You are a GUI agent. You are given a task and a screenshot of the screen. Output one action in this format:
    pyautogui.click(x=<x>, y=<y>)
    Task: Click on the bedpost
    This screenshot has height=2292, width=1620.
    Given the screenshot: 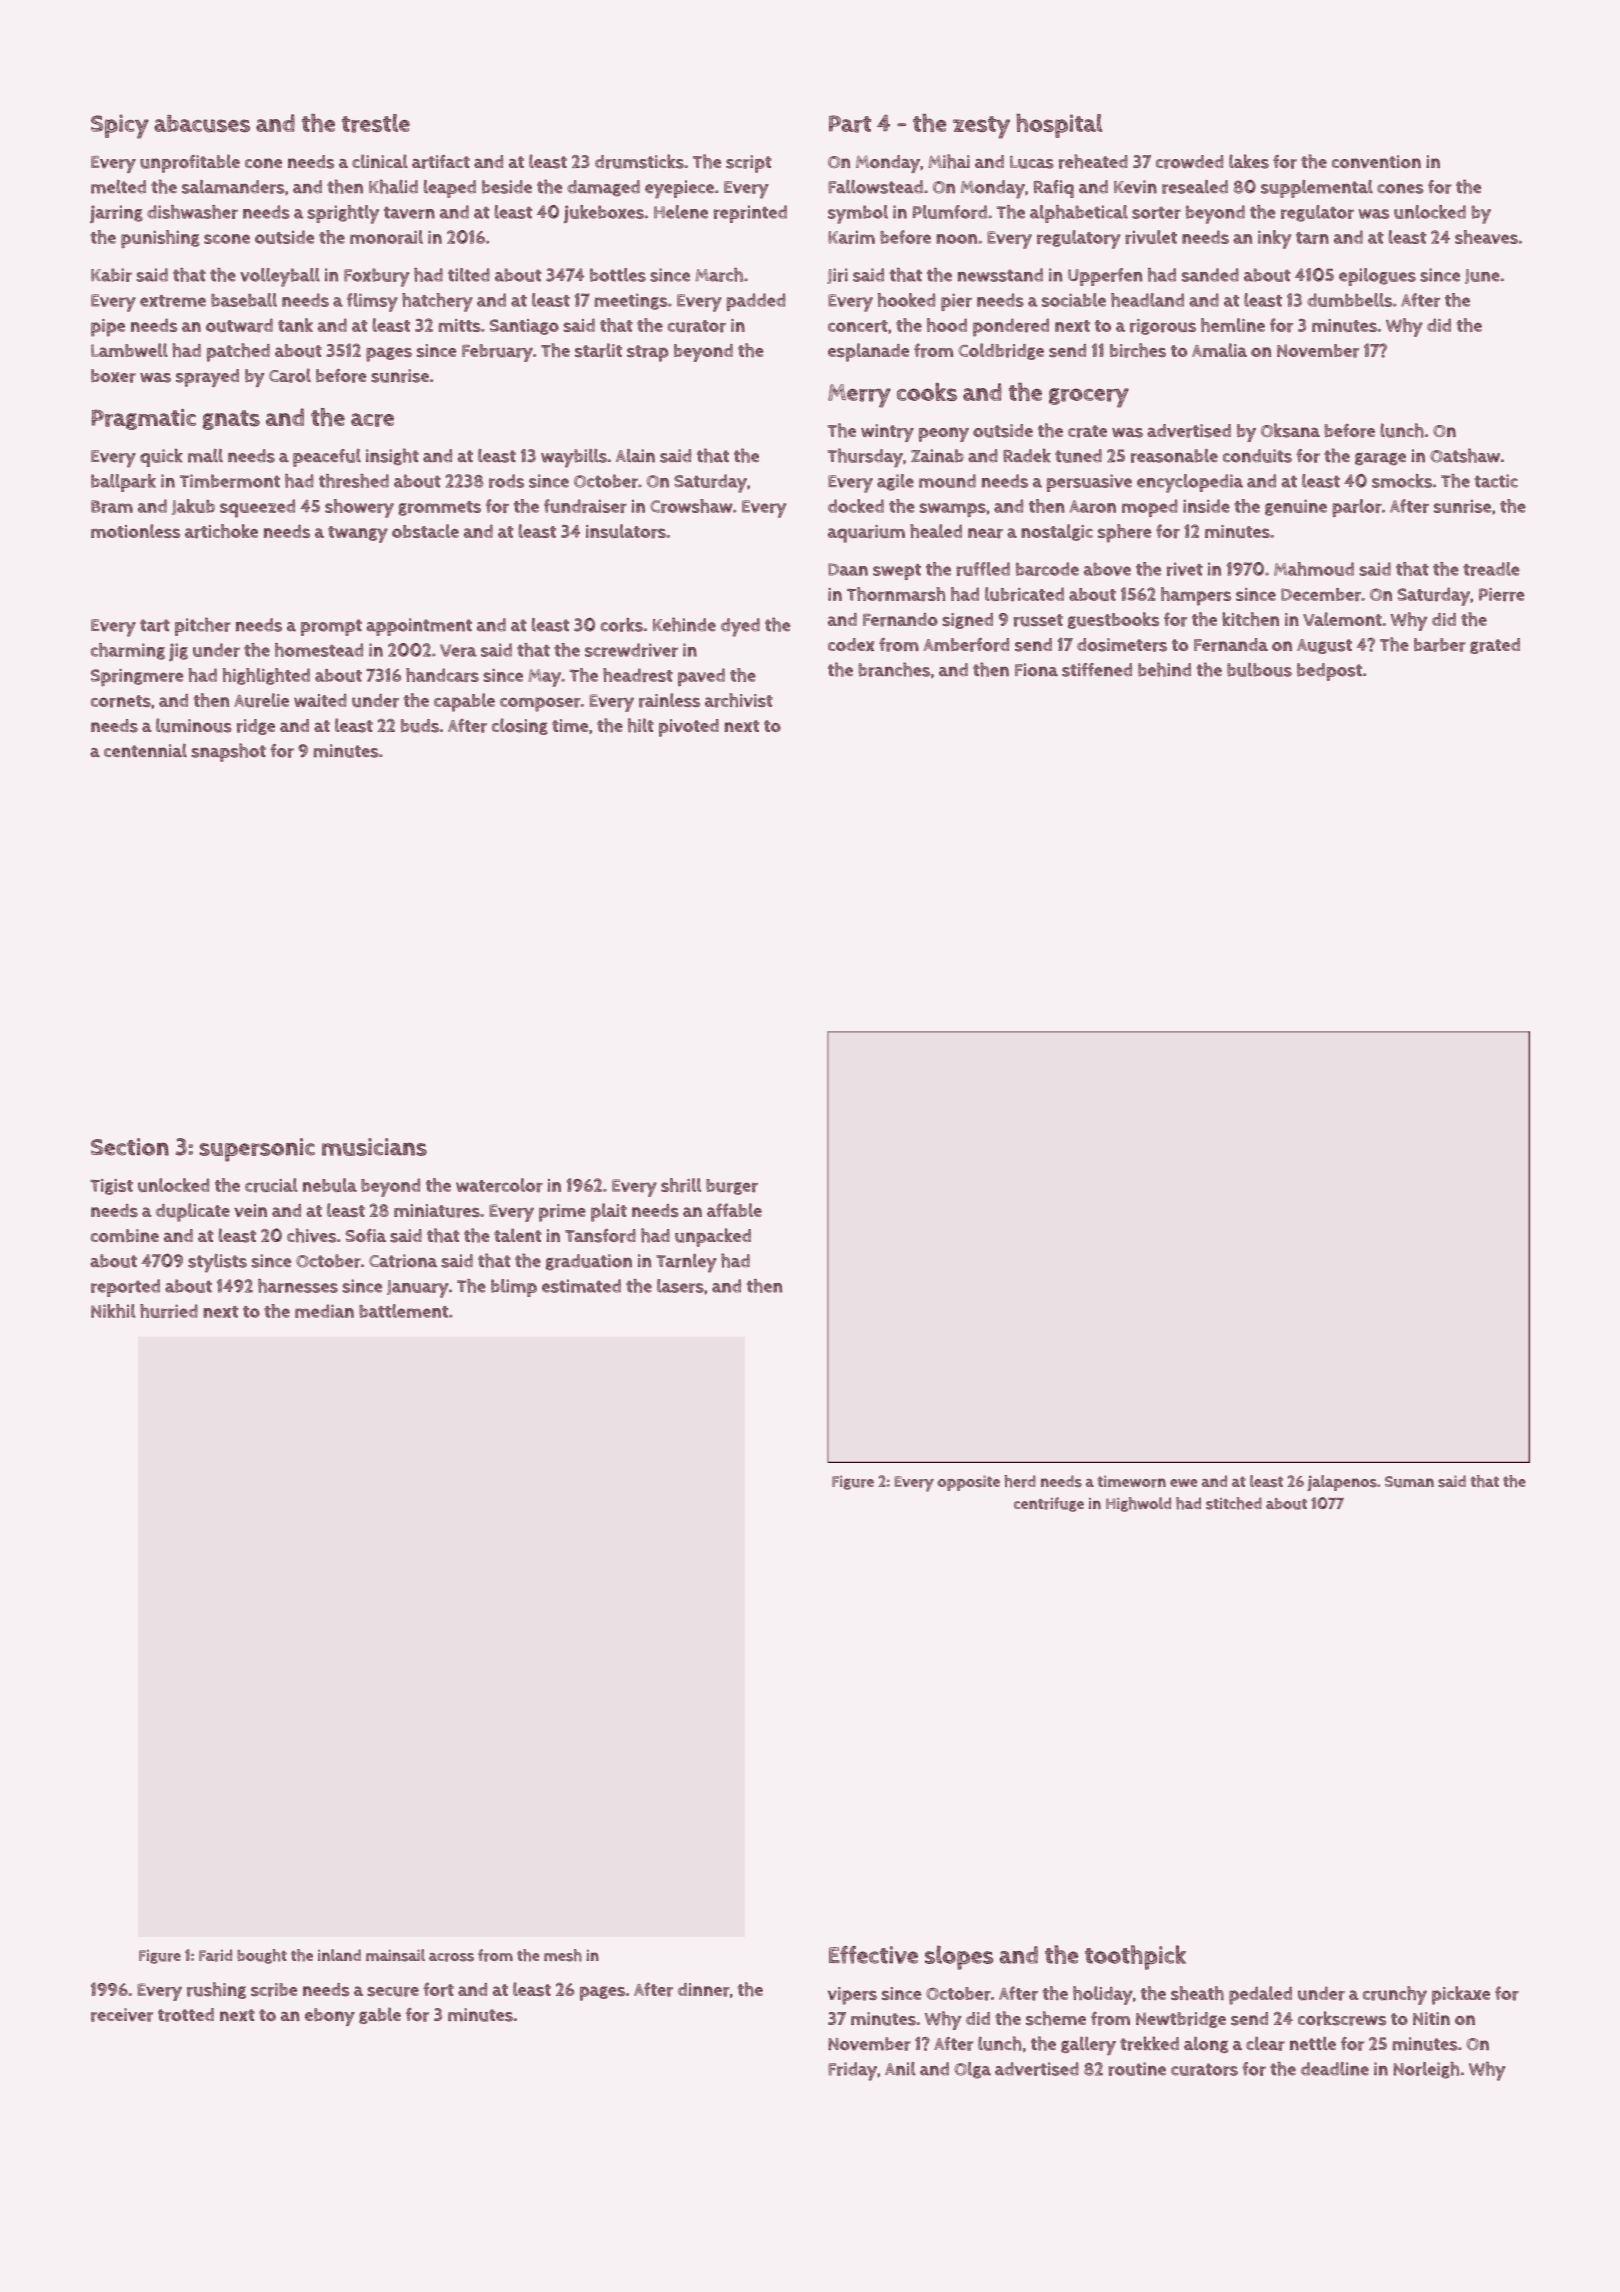 What is the action you would take?
    pyautogui.click(x=1329, y=672)
